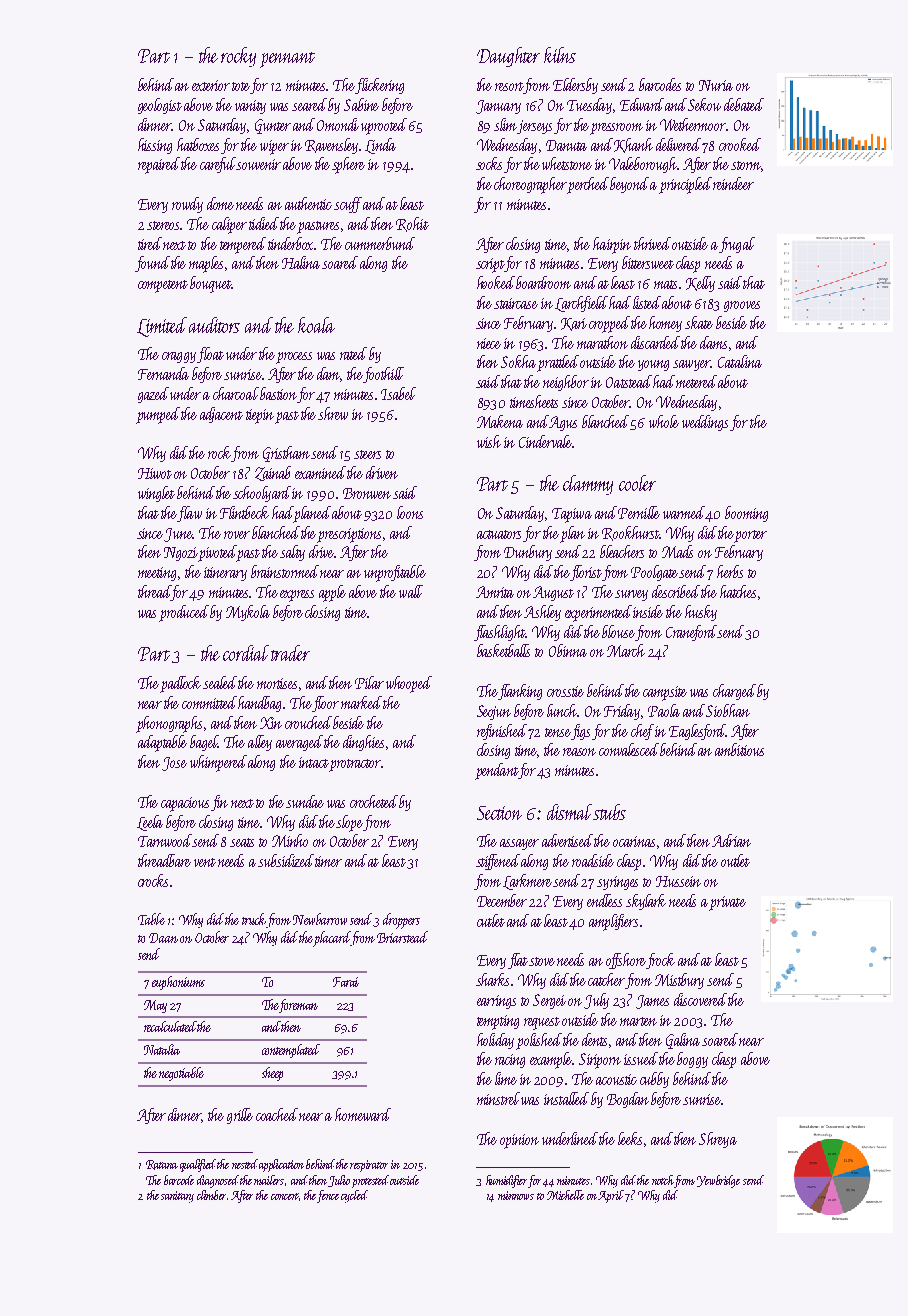  Describe the element at coordinates (150, 823) in the image. I see `Leela` at that location.
